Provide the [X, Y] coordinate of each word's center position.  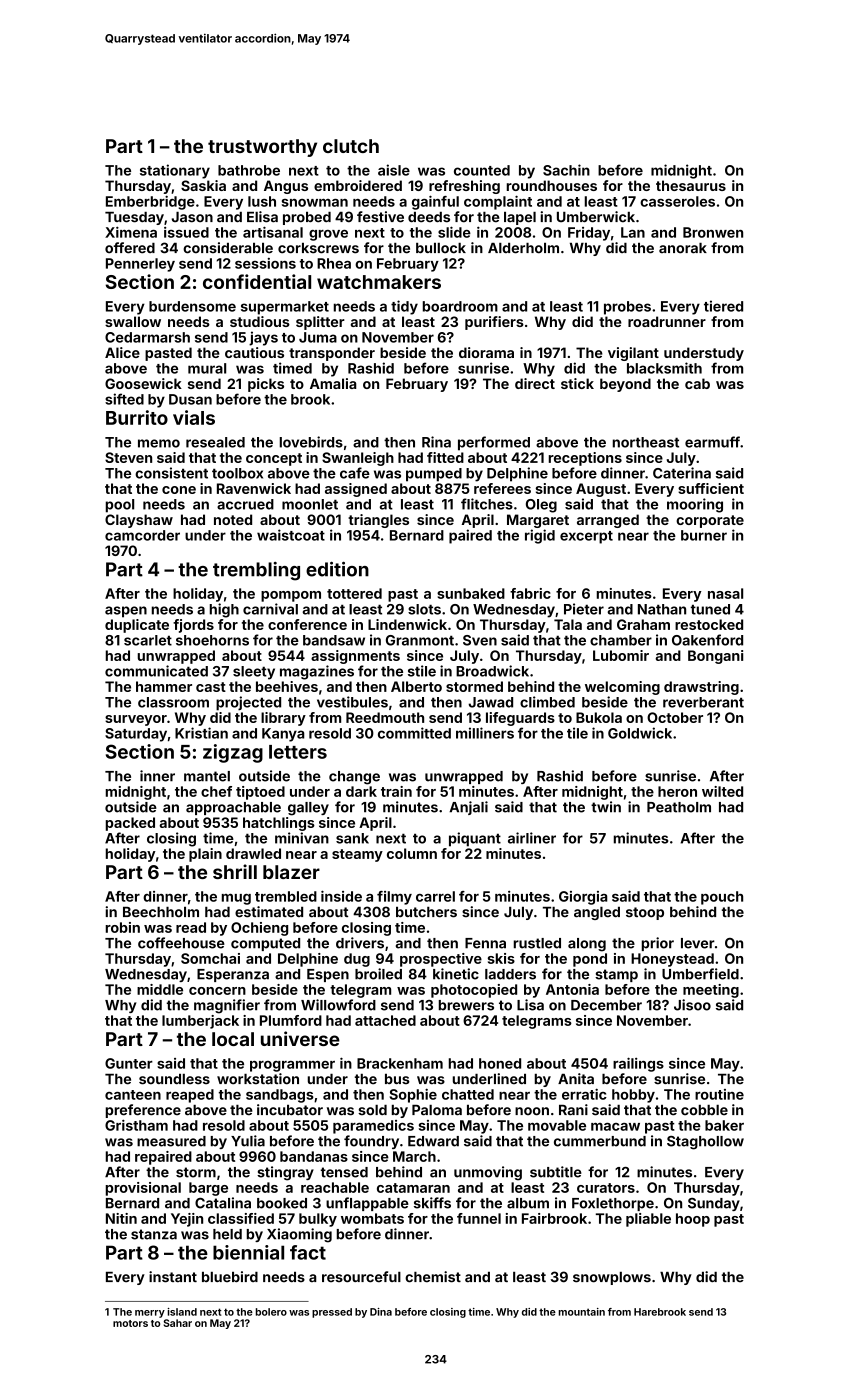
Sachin [566, 170]
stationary [175, 171]
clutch [351, 146]
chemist [433, 1277]
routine [719, 1094]
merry [150, 1314]
